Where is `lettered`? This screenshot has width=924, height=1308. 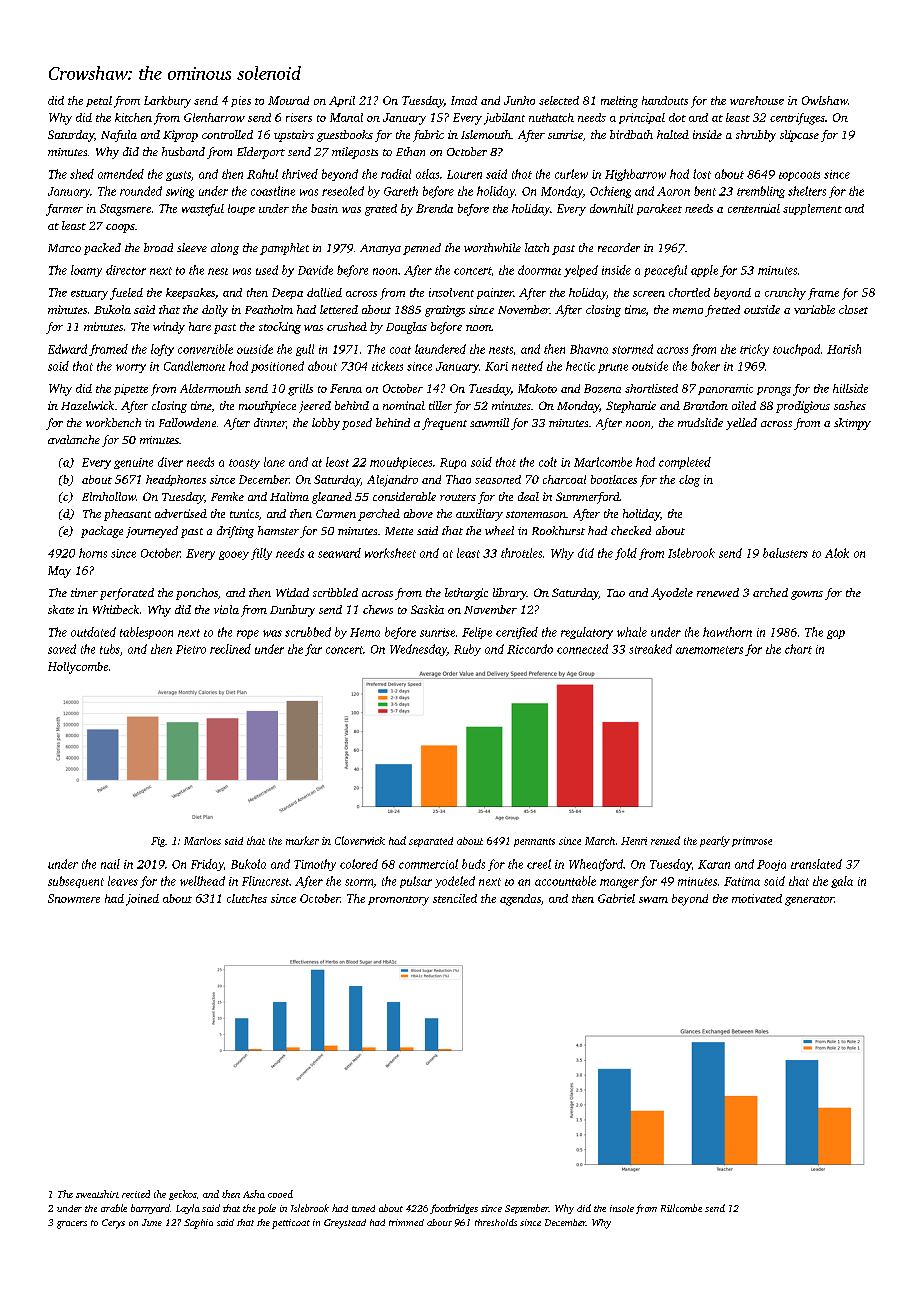
lettered is located at coordinates (339, 309).
